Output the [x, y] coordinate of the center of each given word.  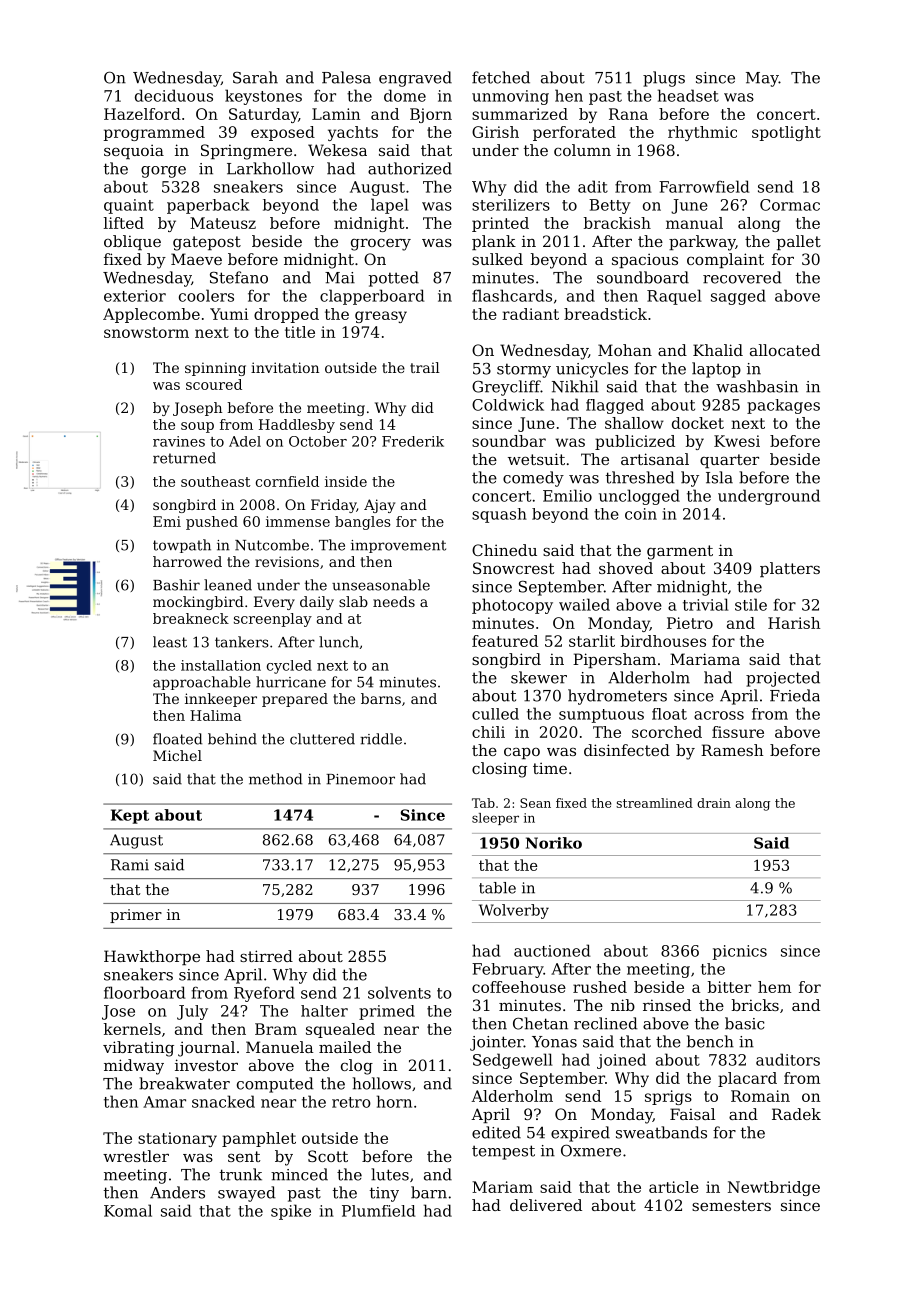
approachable [202, 683]
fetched [501, 77]
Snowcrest [513, 568]
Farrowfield [704, 186]
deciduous [174, 95]
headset [688, 95]
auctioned [552, 950]
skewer [539, 677]
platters [790, 569]
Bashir [176, 585]
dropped [286, 315]
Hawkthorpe [152, 957]
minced [299, 1174]
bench [710, 1041]
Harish [794, 623]
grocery [381, 244]
